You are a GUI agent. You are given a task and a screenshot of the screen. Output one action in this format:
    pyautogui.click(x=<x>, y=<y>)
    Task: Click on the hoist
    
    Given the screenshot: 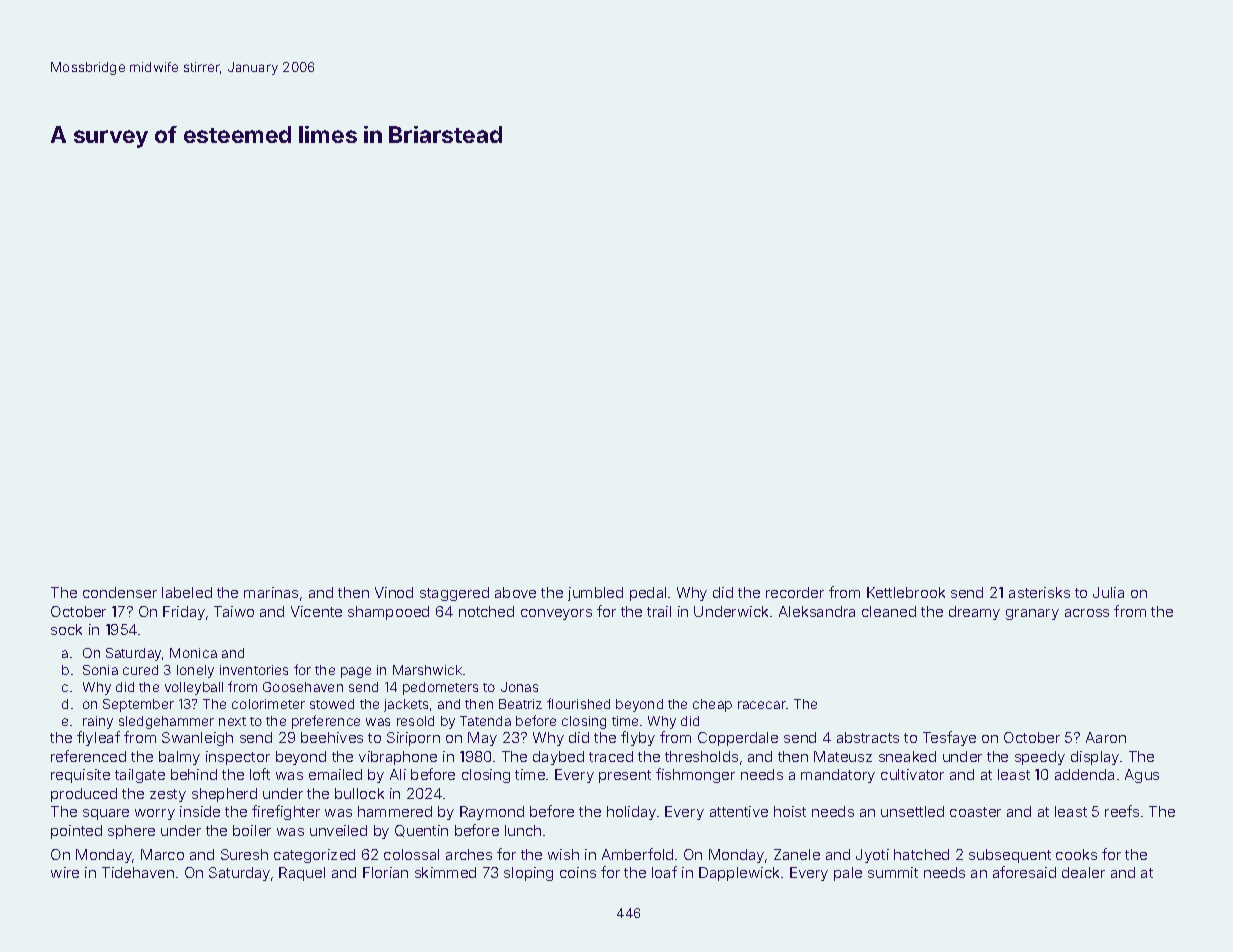 What is the action you would take?
    pyautogui.click(x=790, y=811)
